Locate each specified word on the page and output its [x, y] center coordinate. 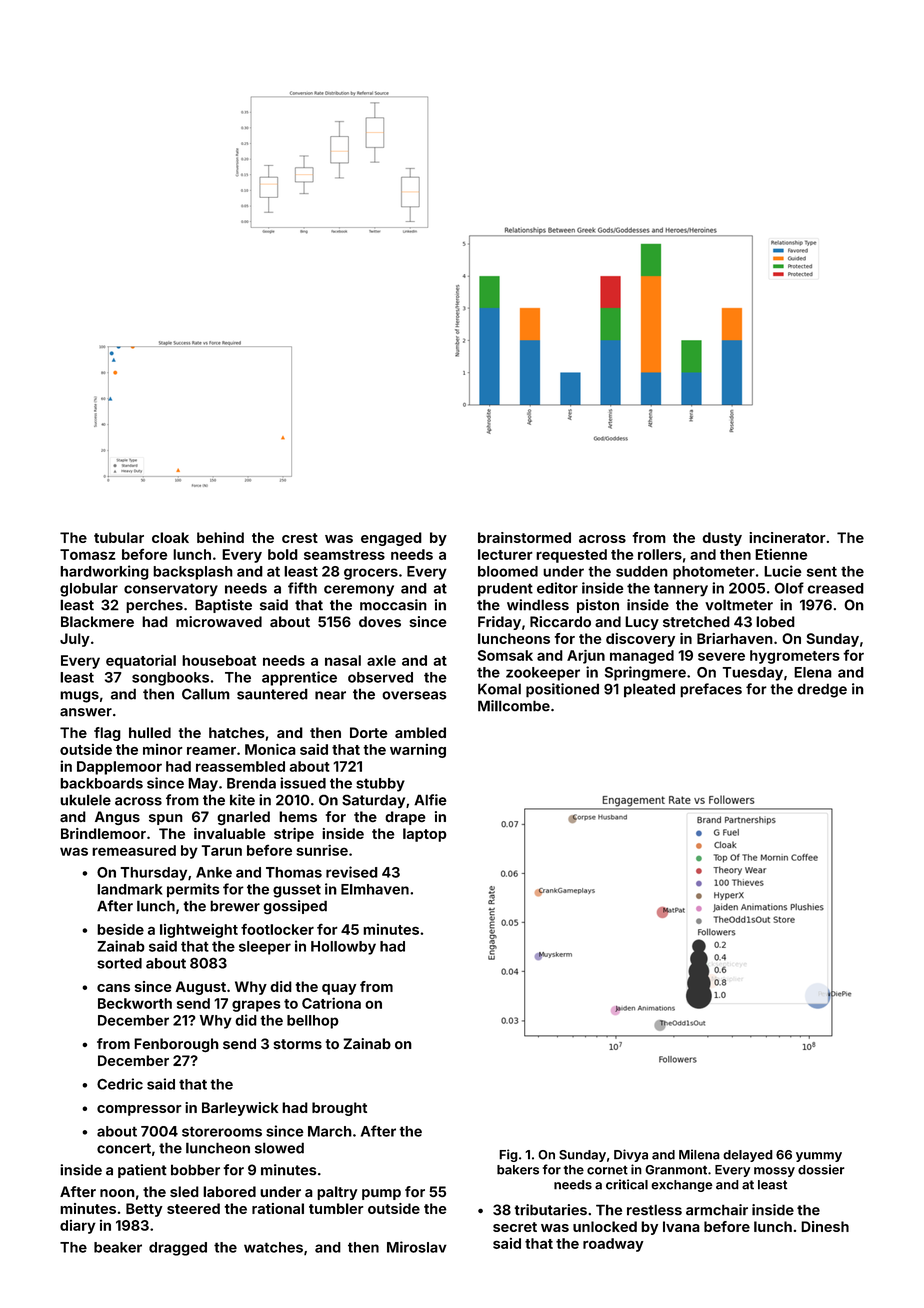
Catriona [331, 1003]
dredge [822, 690]
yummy [819, 1157]
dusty [722, 539]
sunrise [322, 850]
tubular [119, 537]
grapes [256, 1006]
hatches [237, 732]
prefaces [711, 690]
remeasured [134, 850]
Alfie [430, 800]
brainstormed [524, 537]
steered [193, 1208]
